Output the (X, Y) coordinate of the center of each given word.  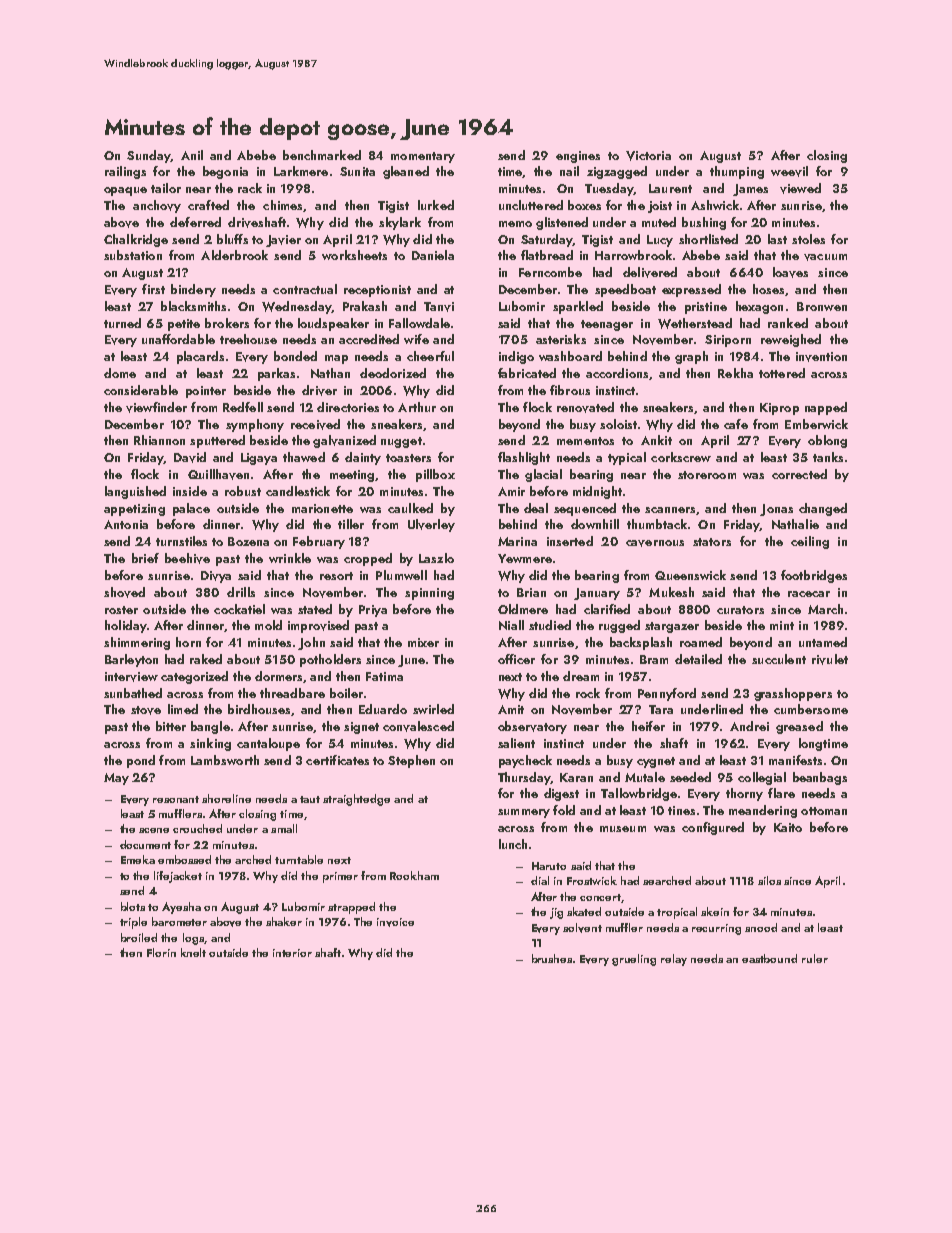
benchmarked (322, 155)
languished (135, 492)
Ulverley (431, 525)
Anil (192, 155)
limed (183, 709)
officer (516, 659)
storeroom (707, 475)
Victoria (648, 156)
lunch (513, 844)
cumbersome (811, 709)
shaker (284, 921)
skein (715, 911)
